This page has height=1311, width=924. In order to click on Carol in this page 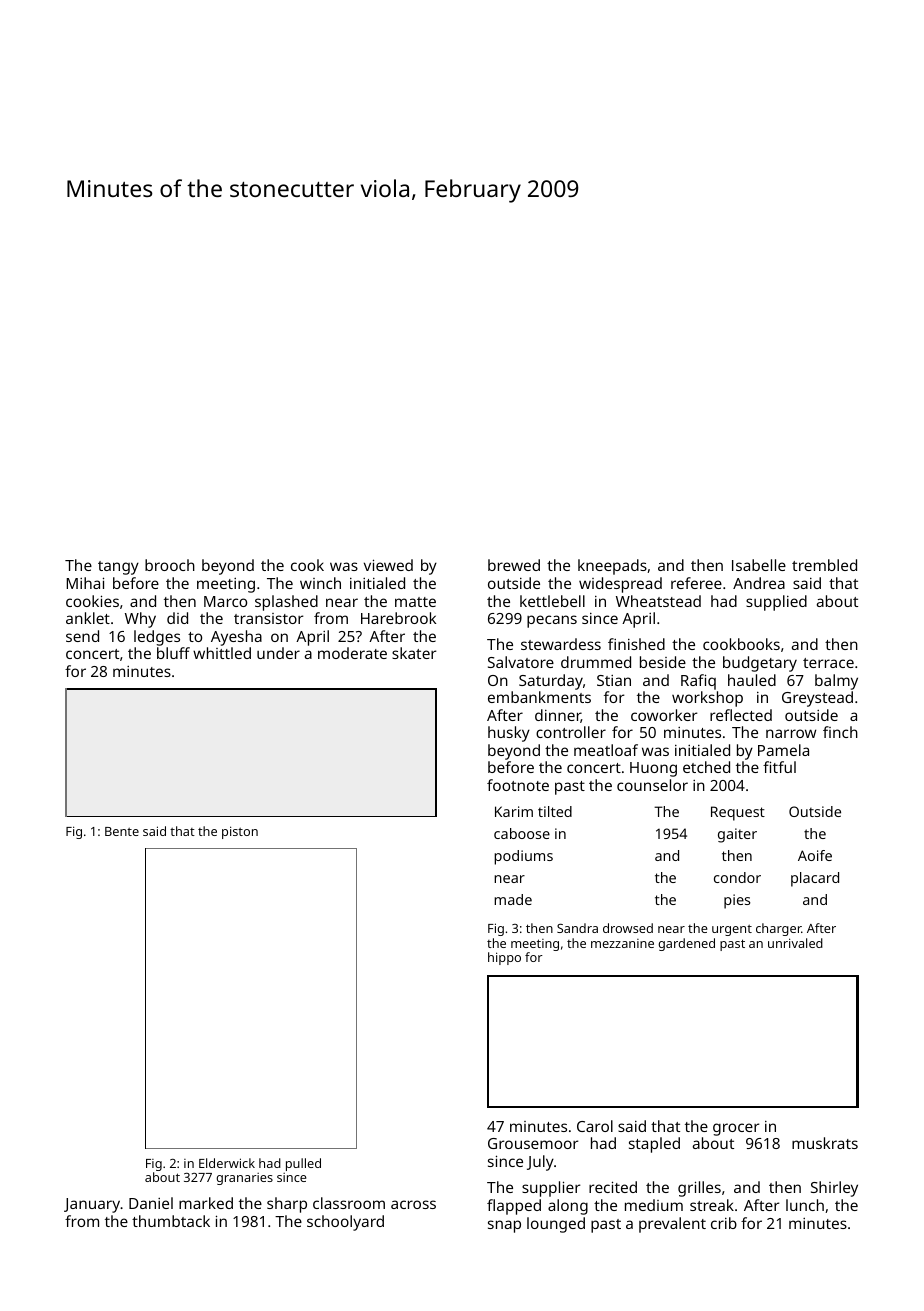, I will do `click(595, 1126)`.
